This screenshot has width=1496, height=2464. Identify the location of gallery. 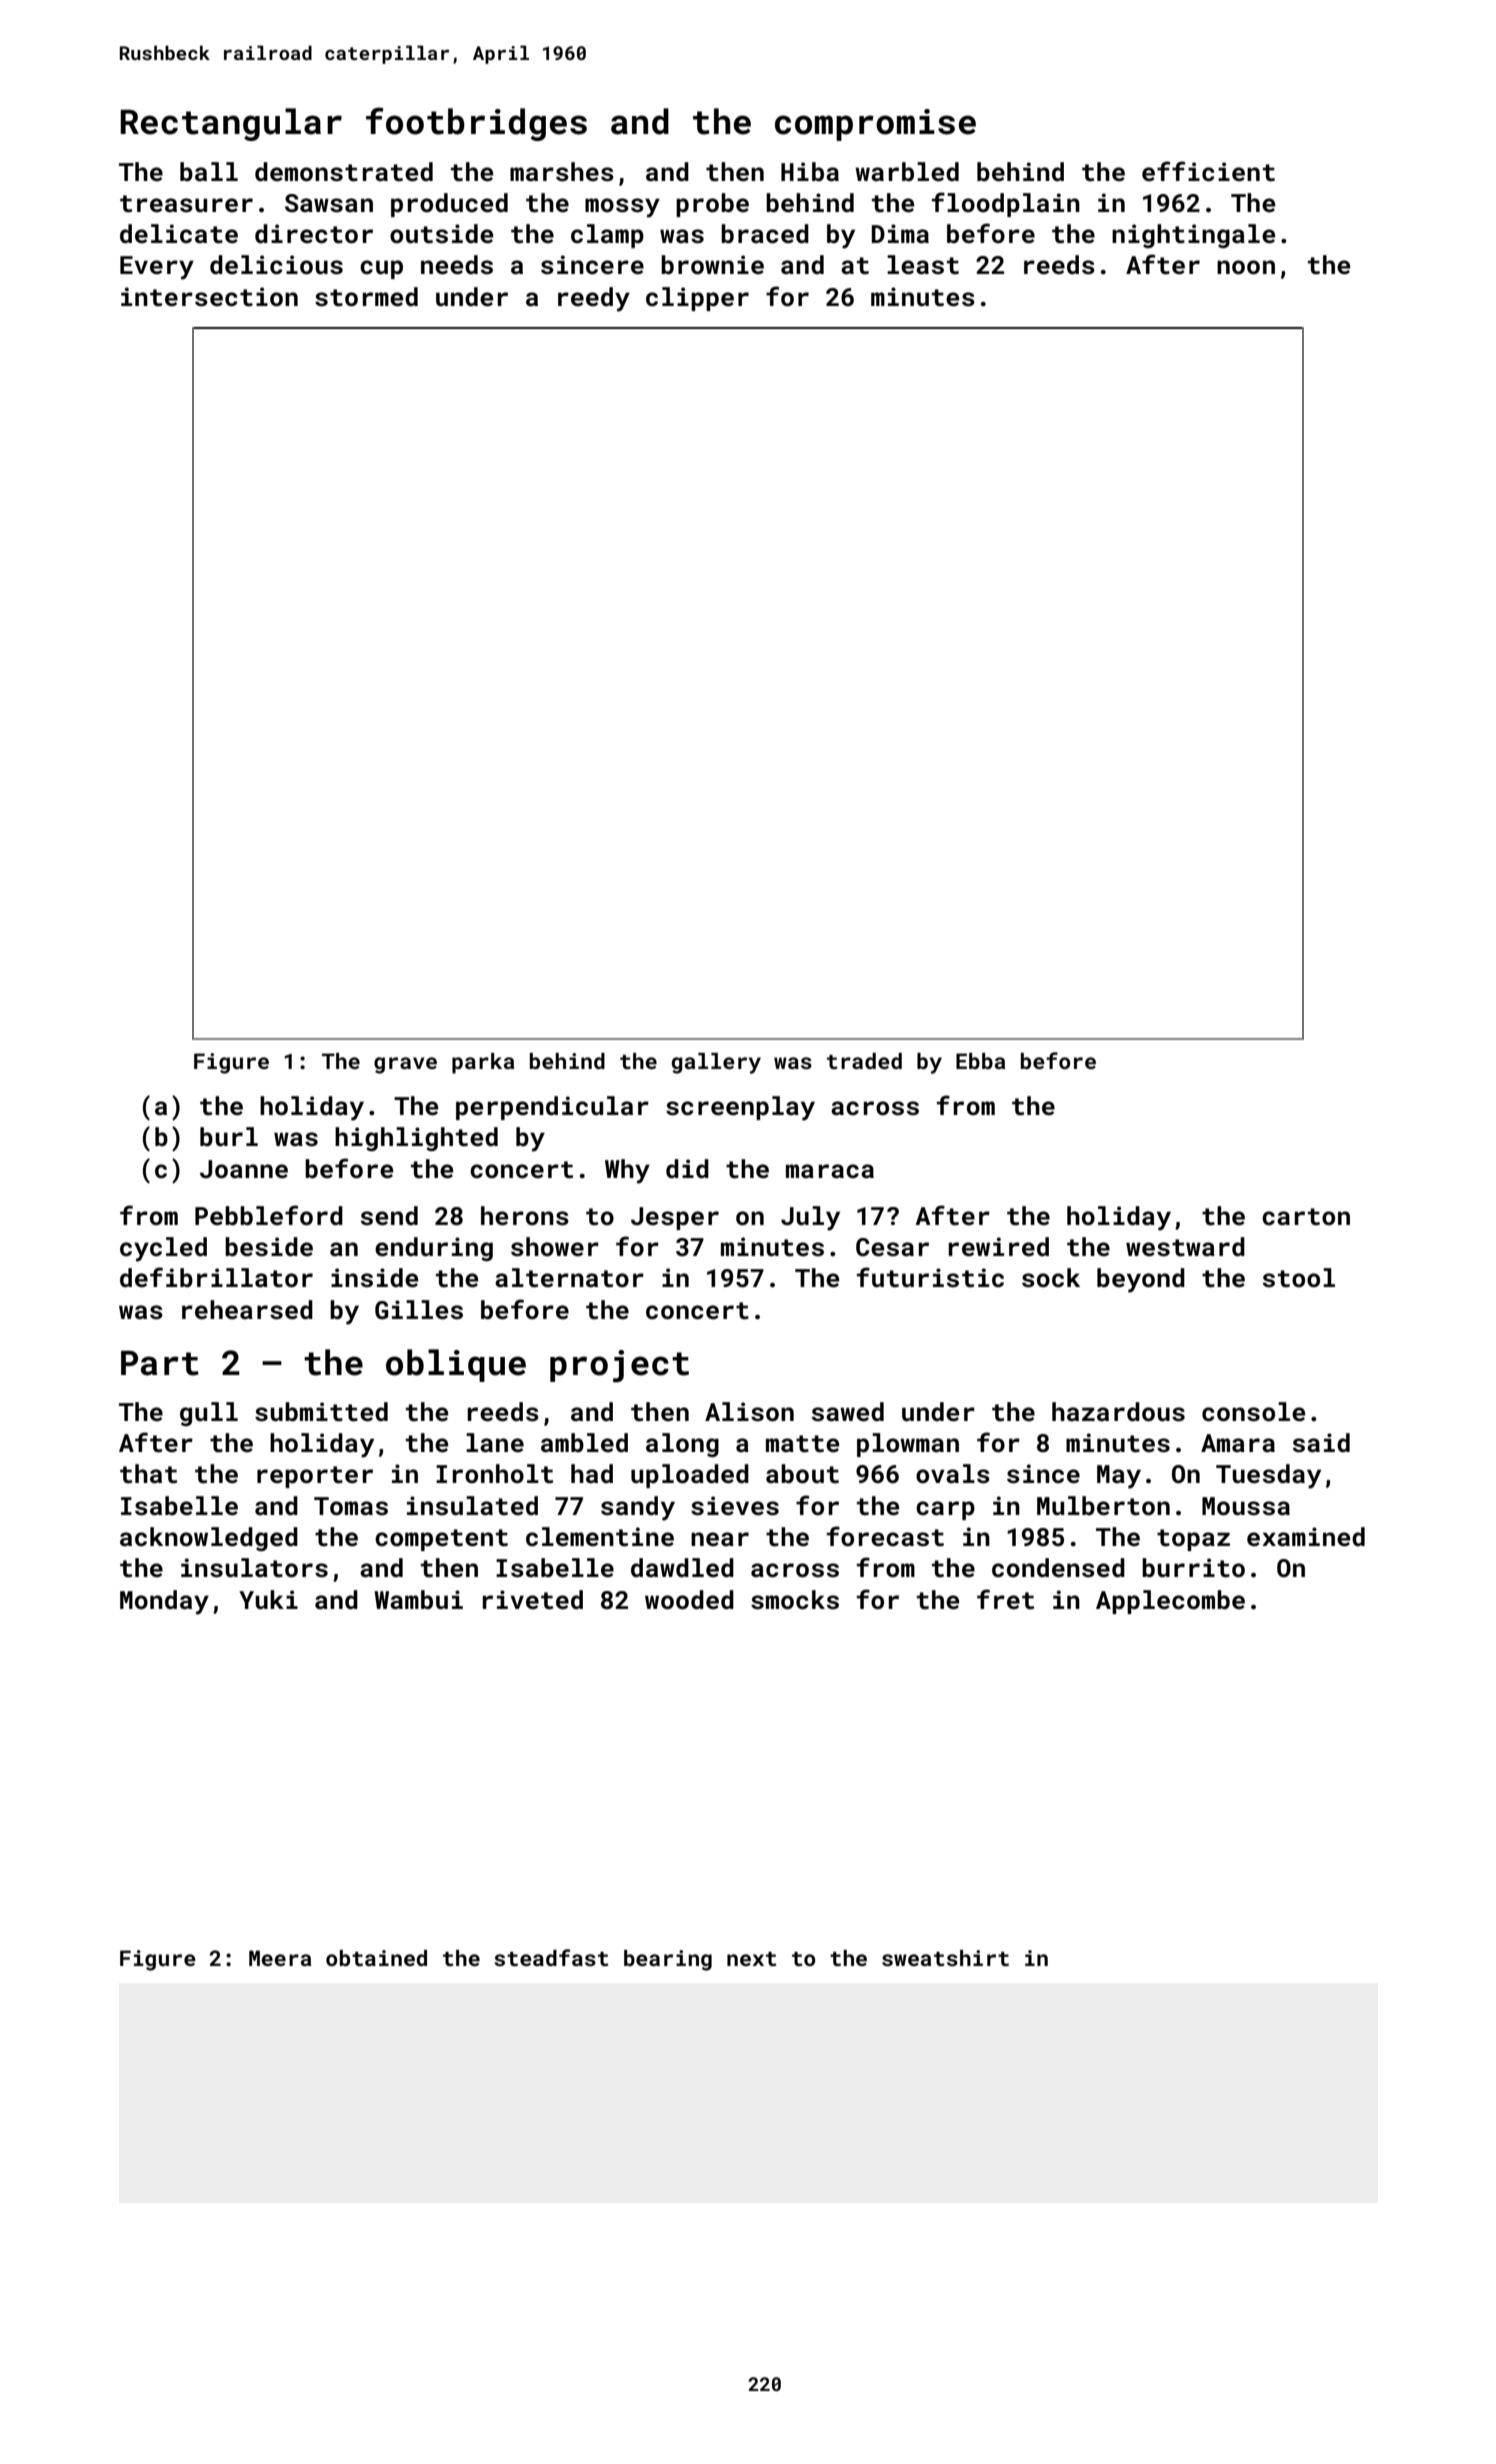
(716, 1063).
